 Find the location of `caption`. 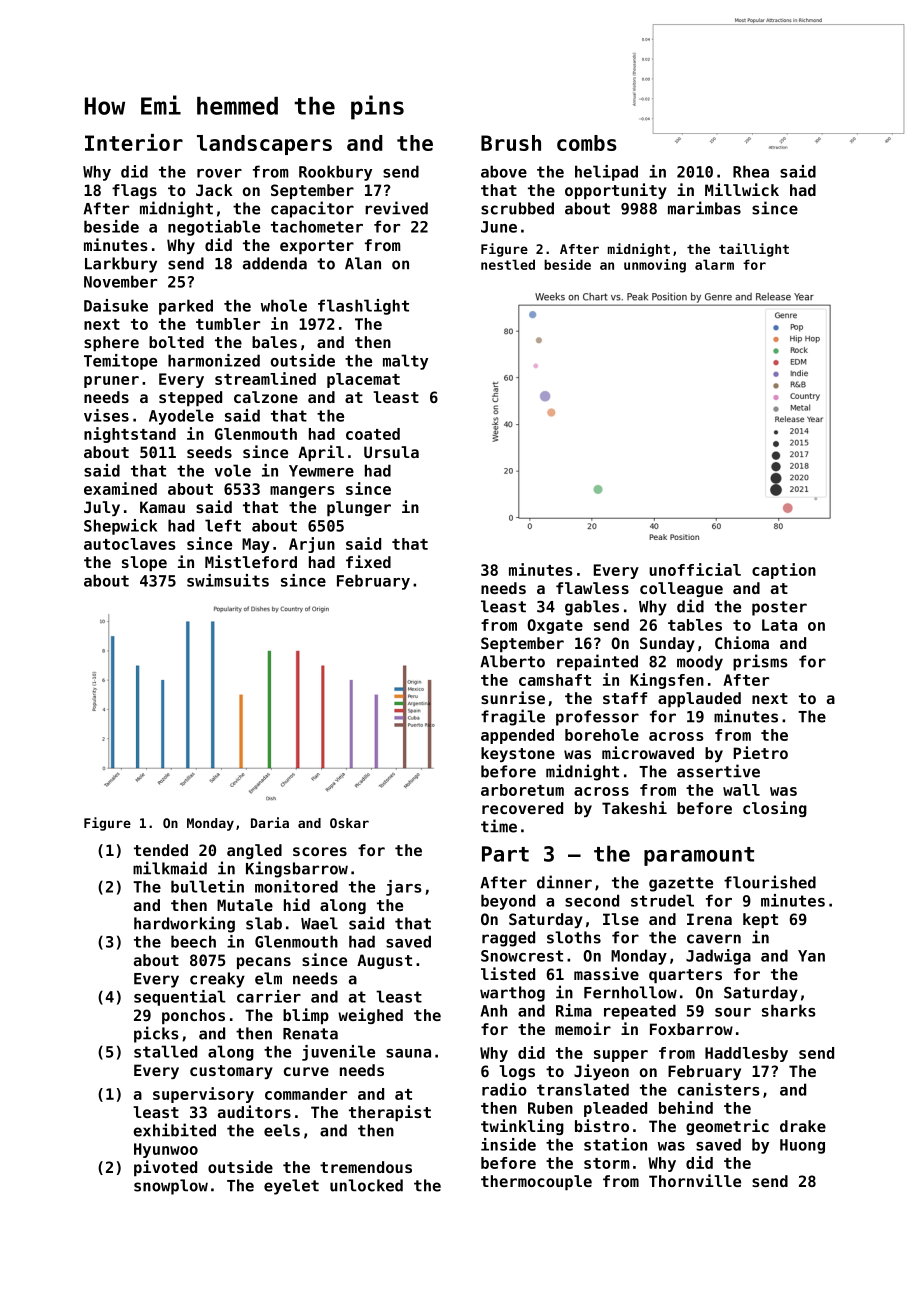

caption is located at coordinates (784, 571).
